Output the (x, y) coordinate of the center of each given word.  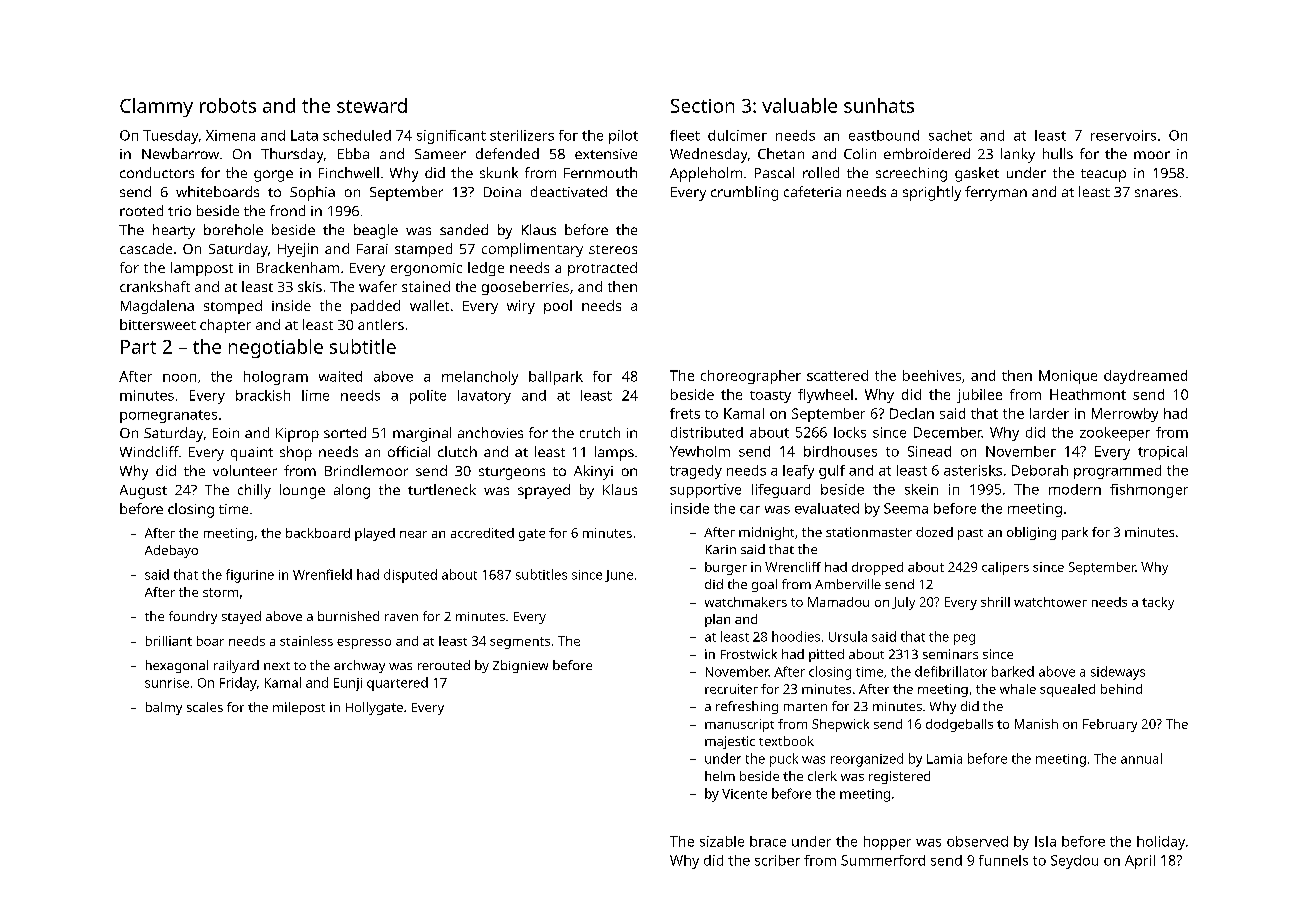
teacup (1103, 175)
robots (228, 105)
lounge (302, 491)
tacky (1158, 603)
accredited (482, 533)
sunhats (879, 105)
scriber (777, 860)
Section (702, 106)
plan (717, 620)
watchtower (1050, 602)
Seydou (1074, 862)
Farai (372, 249)
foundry (193, 617)
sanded (464, 229)
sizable (722, 841)
